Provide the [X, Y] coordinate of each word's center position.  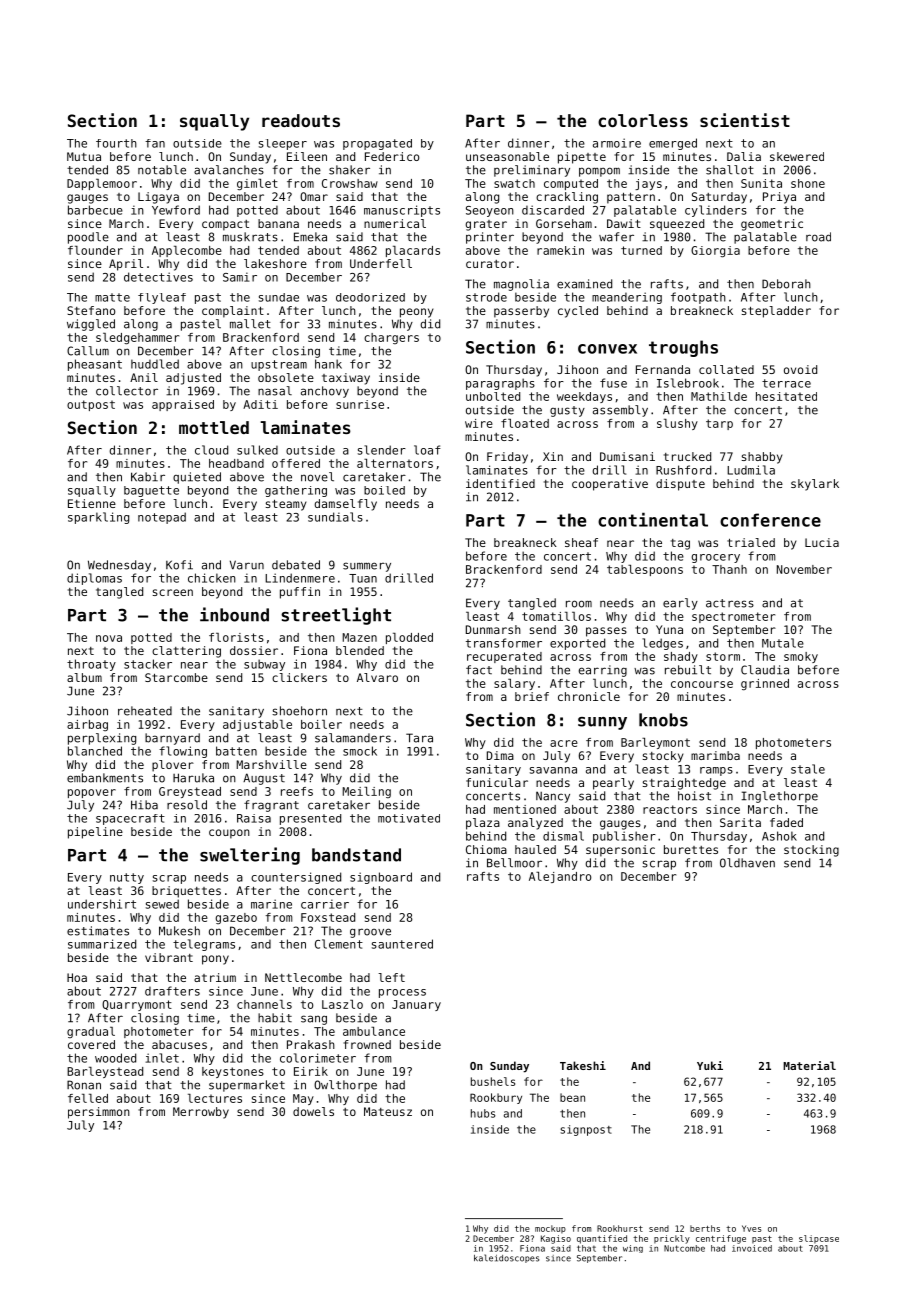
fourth [116, 143]
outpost [91, 405]
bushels [493, 1081]
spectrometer [733, 617]
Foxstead [328, 917]
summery [367, 567]
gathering [296, 491]
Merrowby [201, 1113]
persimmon [99, 1113]
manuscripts [402, 211]
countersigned [296, 878]
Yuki [710, 1065]
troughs [683, 348]
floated [525, 423]
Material [809, 1065]
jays [648, 184]
